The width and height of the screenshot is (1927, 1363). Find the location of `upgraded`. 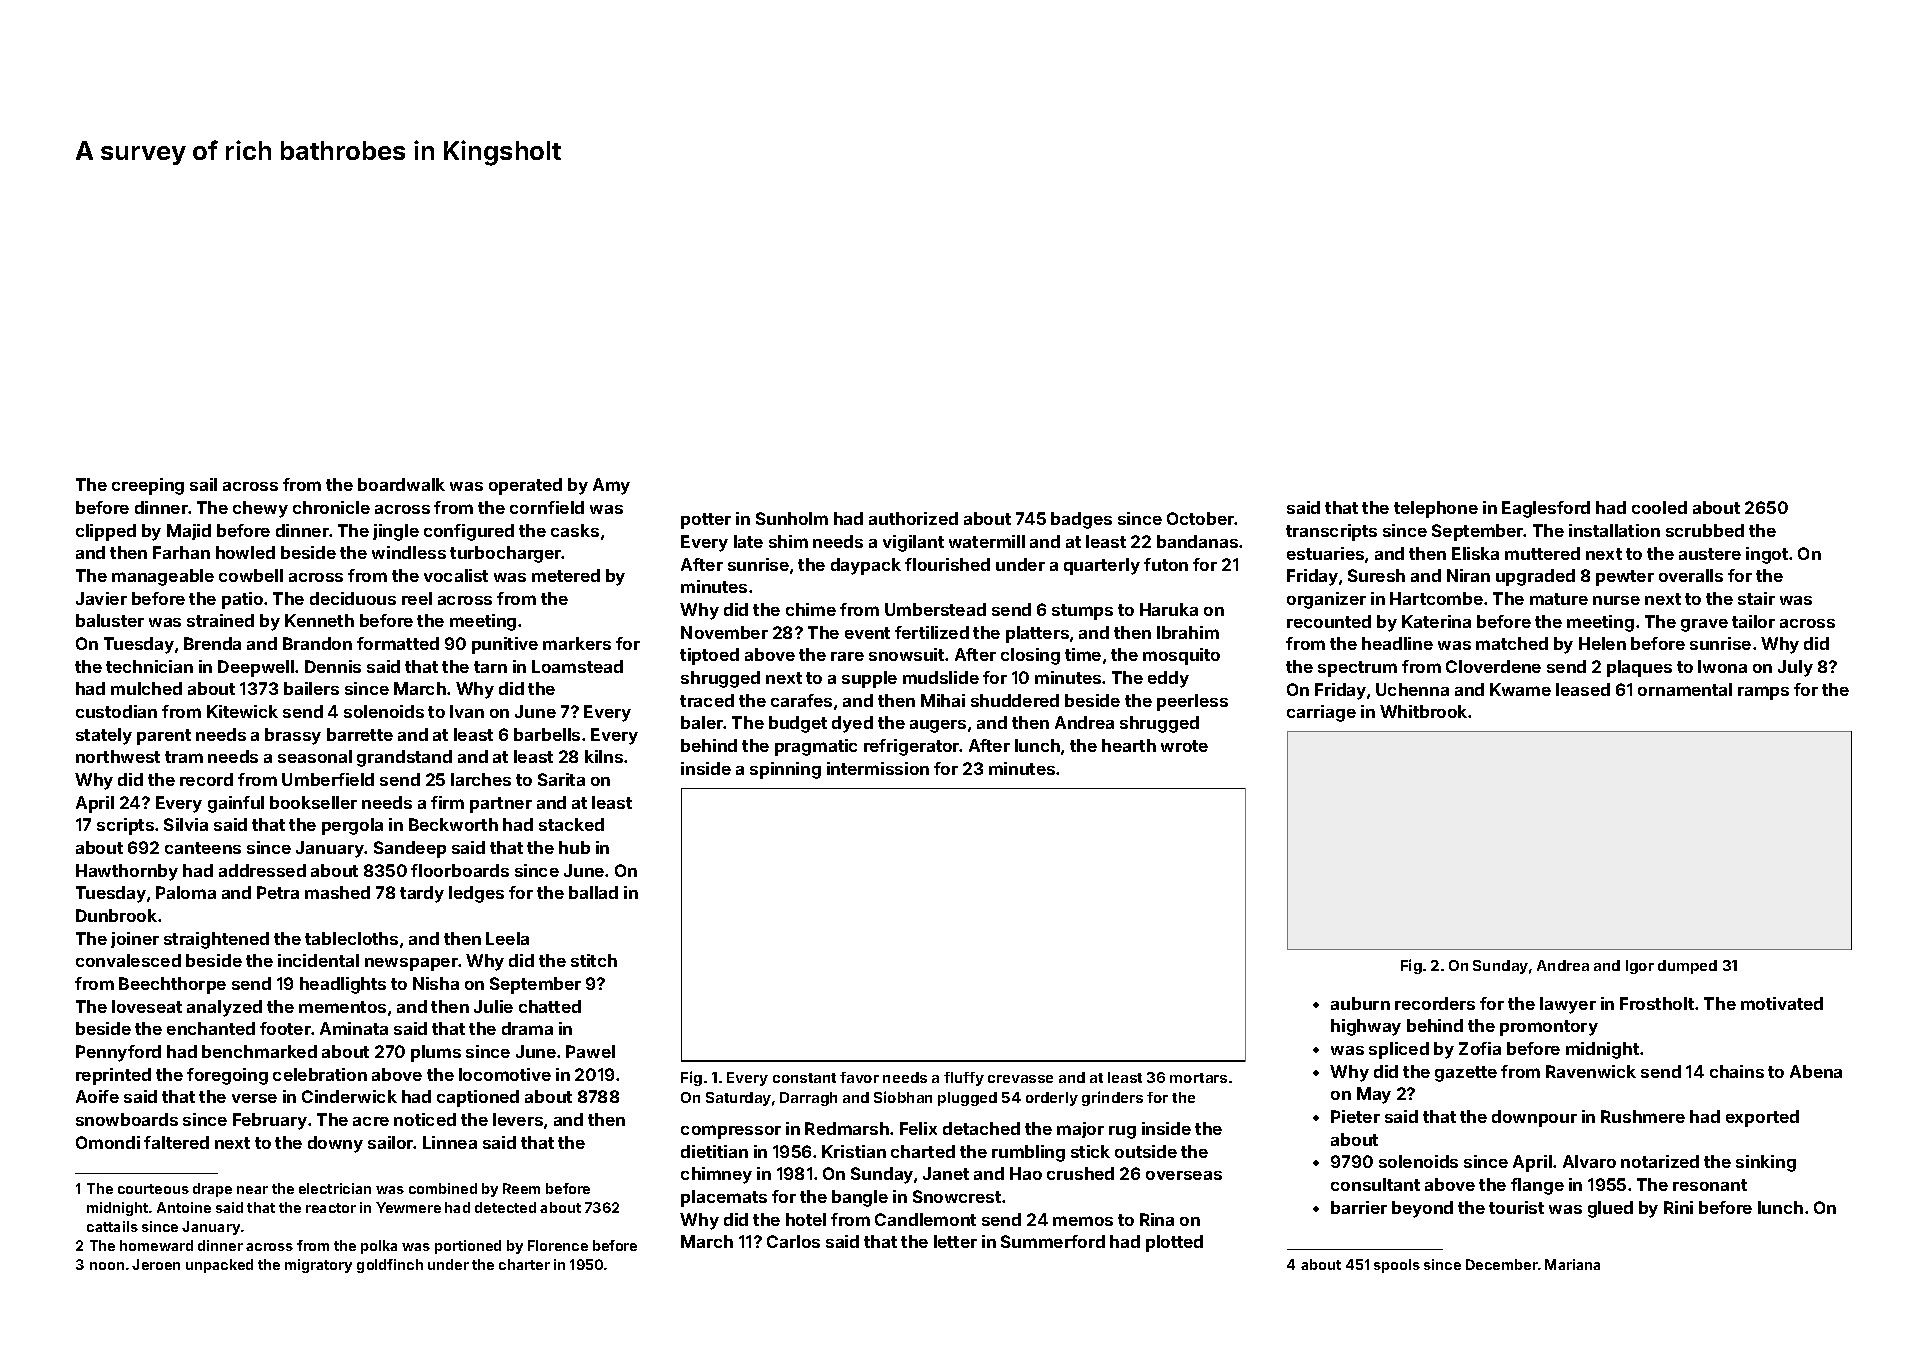

upgraded is located at coordinates (1535, 577).
